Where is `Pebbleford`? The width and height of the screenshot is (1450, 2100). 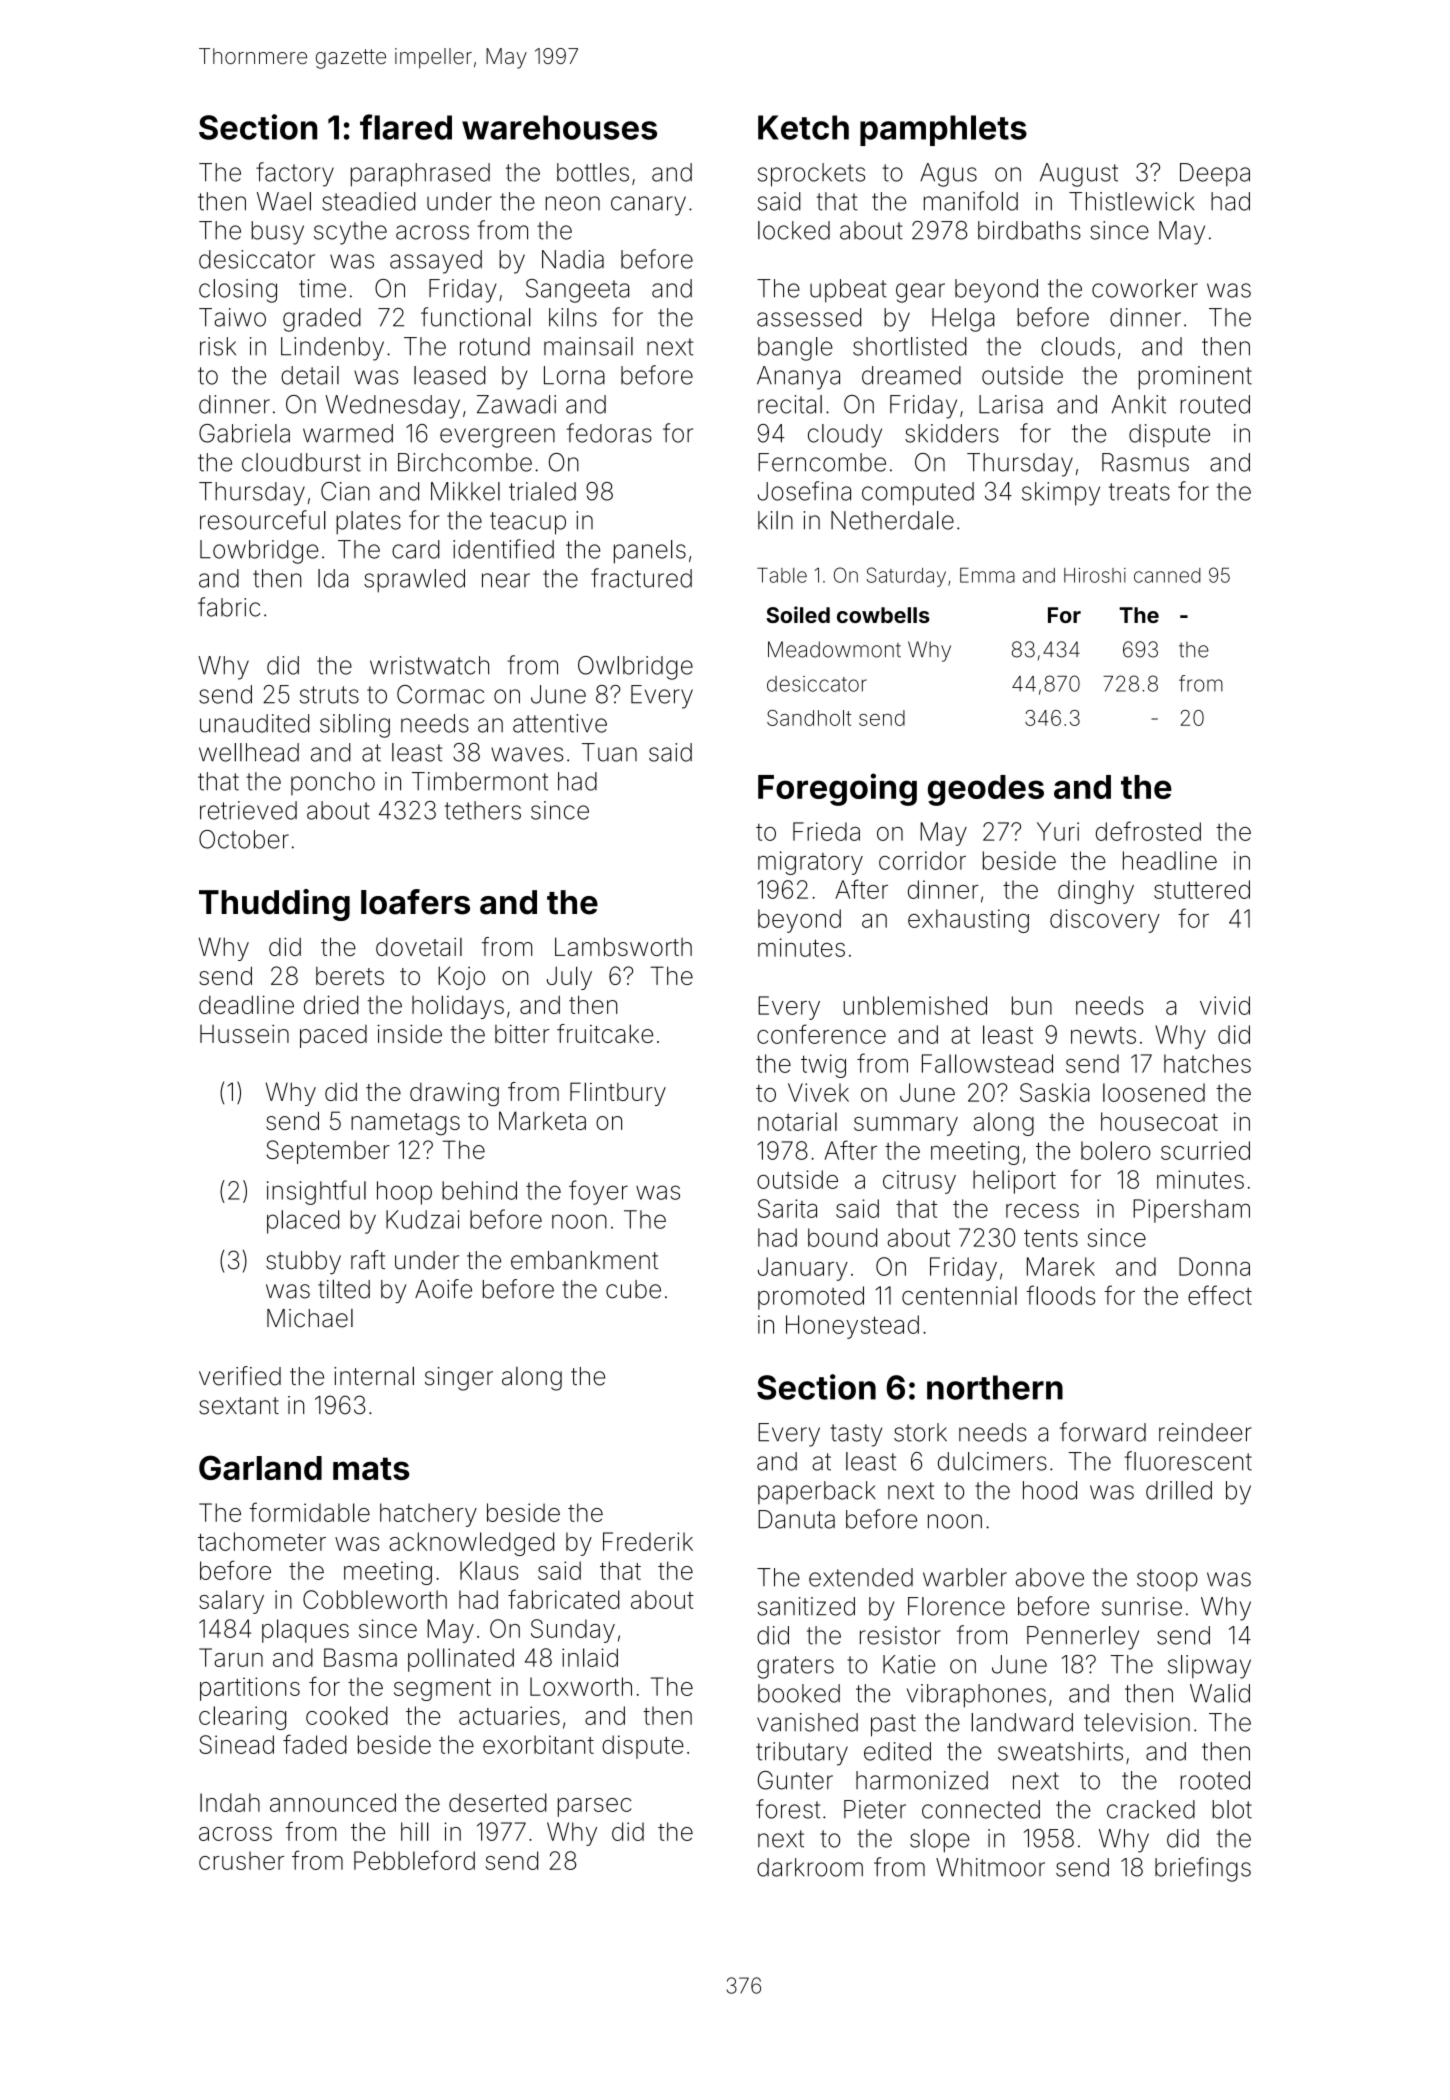
Pebbleford is located at coordinates (414, 1860).
